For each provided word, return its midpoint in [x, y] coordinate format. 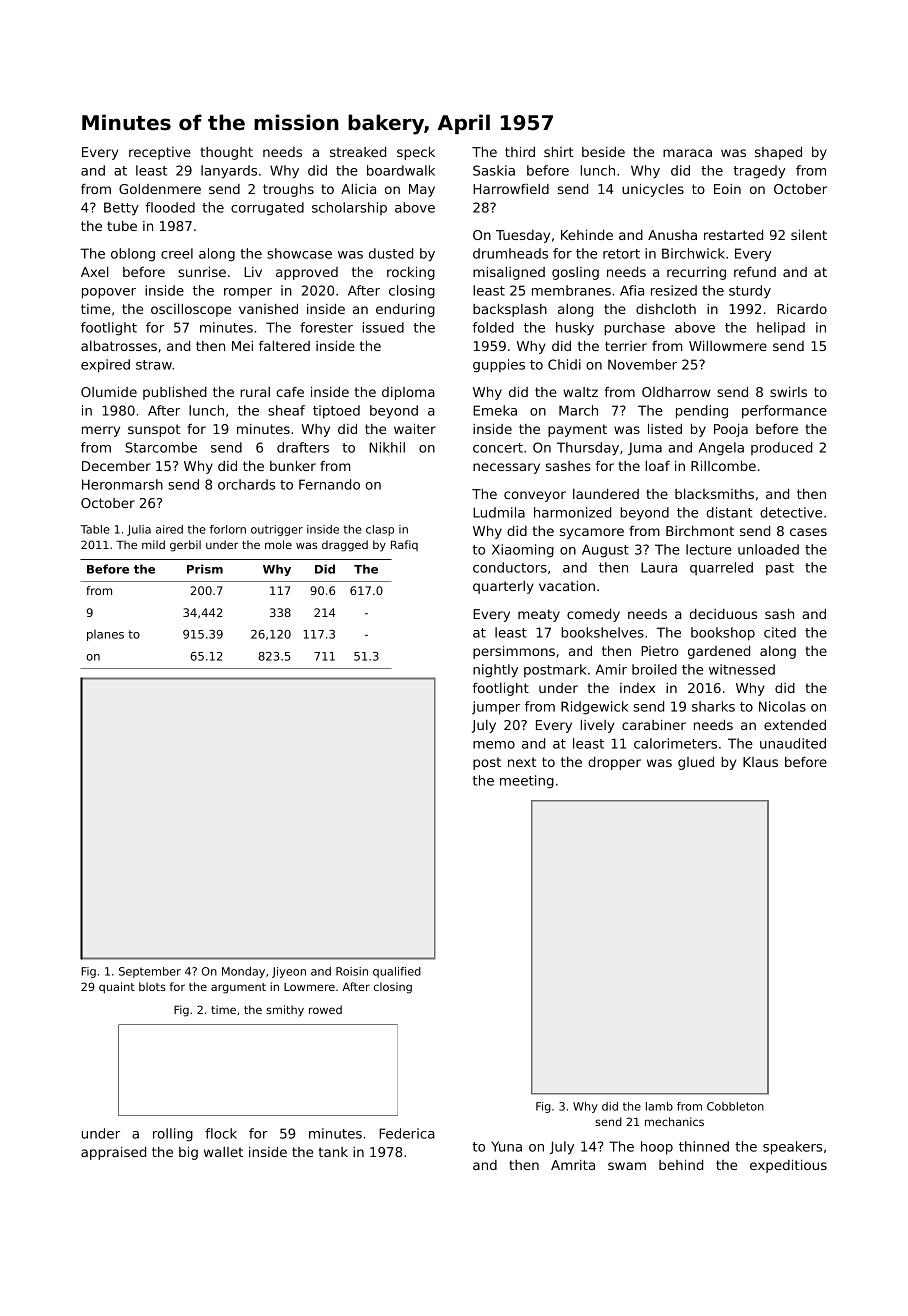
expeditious [788, 1166]
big [188, 1153]
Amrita [573, 1165]
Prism [205, 569]
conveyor [535, 496]
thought [226, 153]
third [520, 151]
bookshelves [602, 632]
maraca [687, 153]
